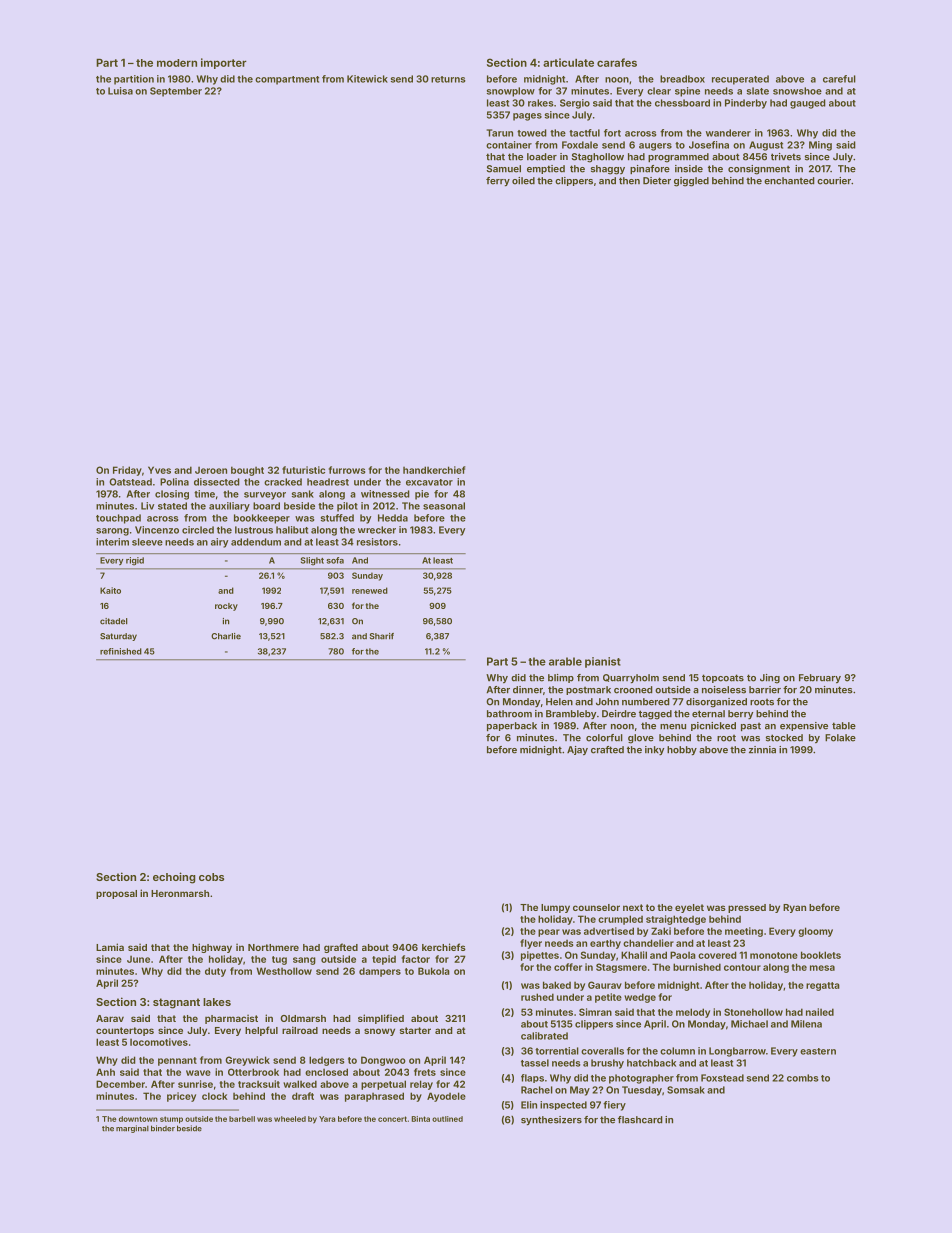 The height and width of the page is (1233, 952). I want to click on synthesizers, so click(551, 1121).
